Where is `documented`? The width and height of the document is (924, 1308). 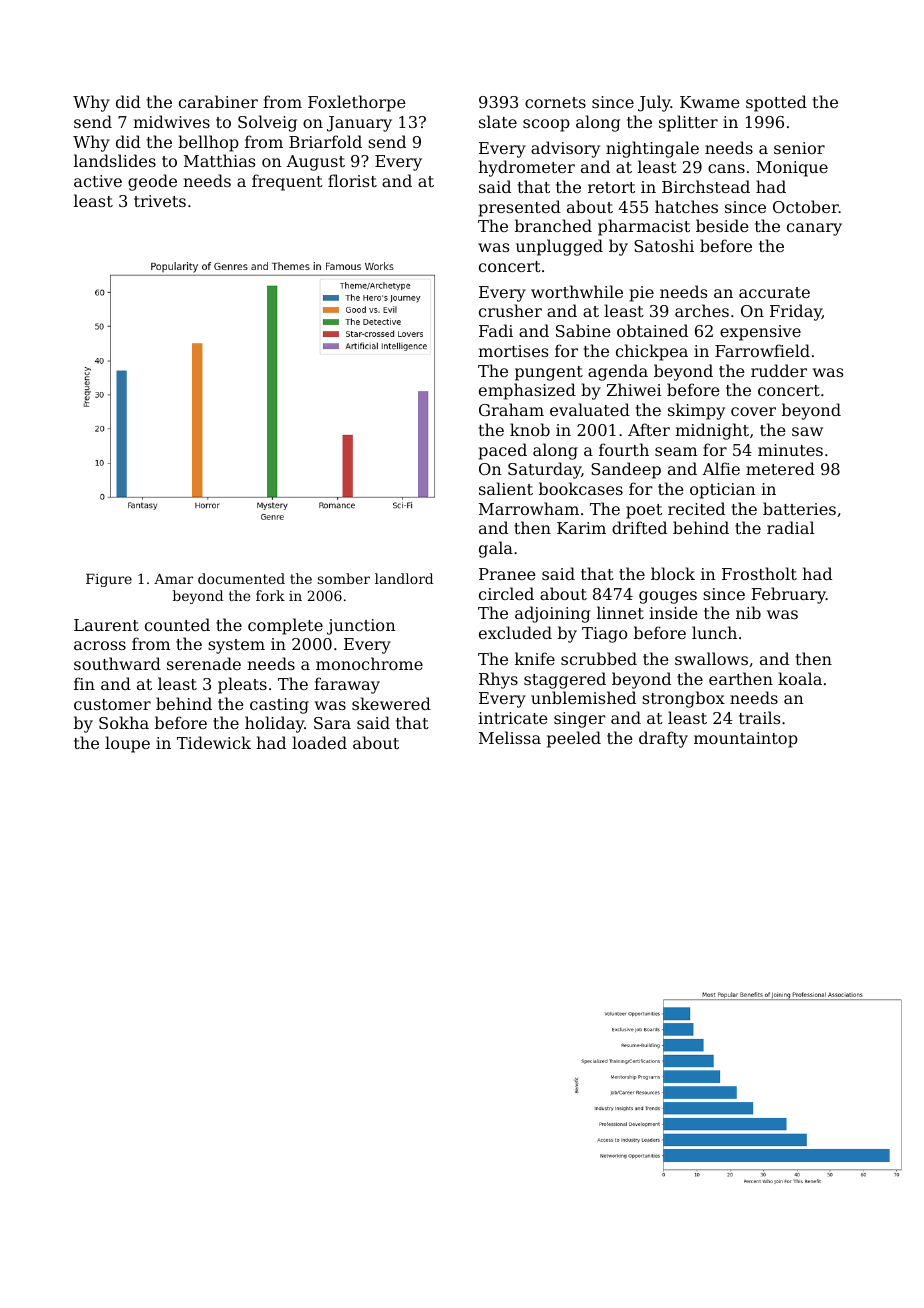 documented is located at coordinates (241, 578).
